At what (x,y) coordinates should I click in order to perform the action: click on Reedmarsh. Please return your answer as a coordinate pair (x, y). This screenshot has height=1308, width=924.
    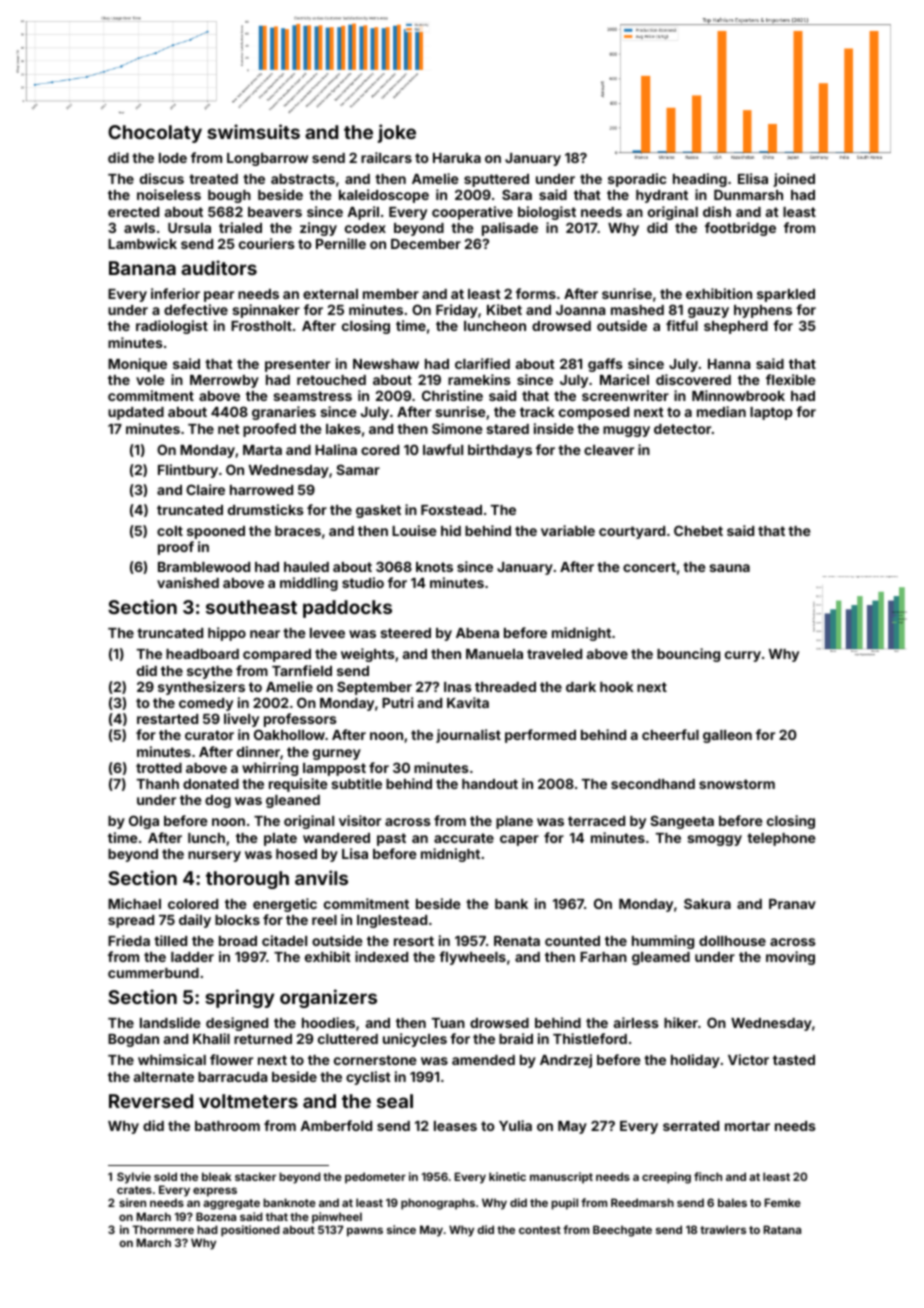
    Looking at the image, I should click on (642, 1202).
